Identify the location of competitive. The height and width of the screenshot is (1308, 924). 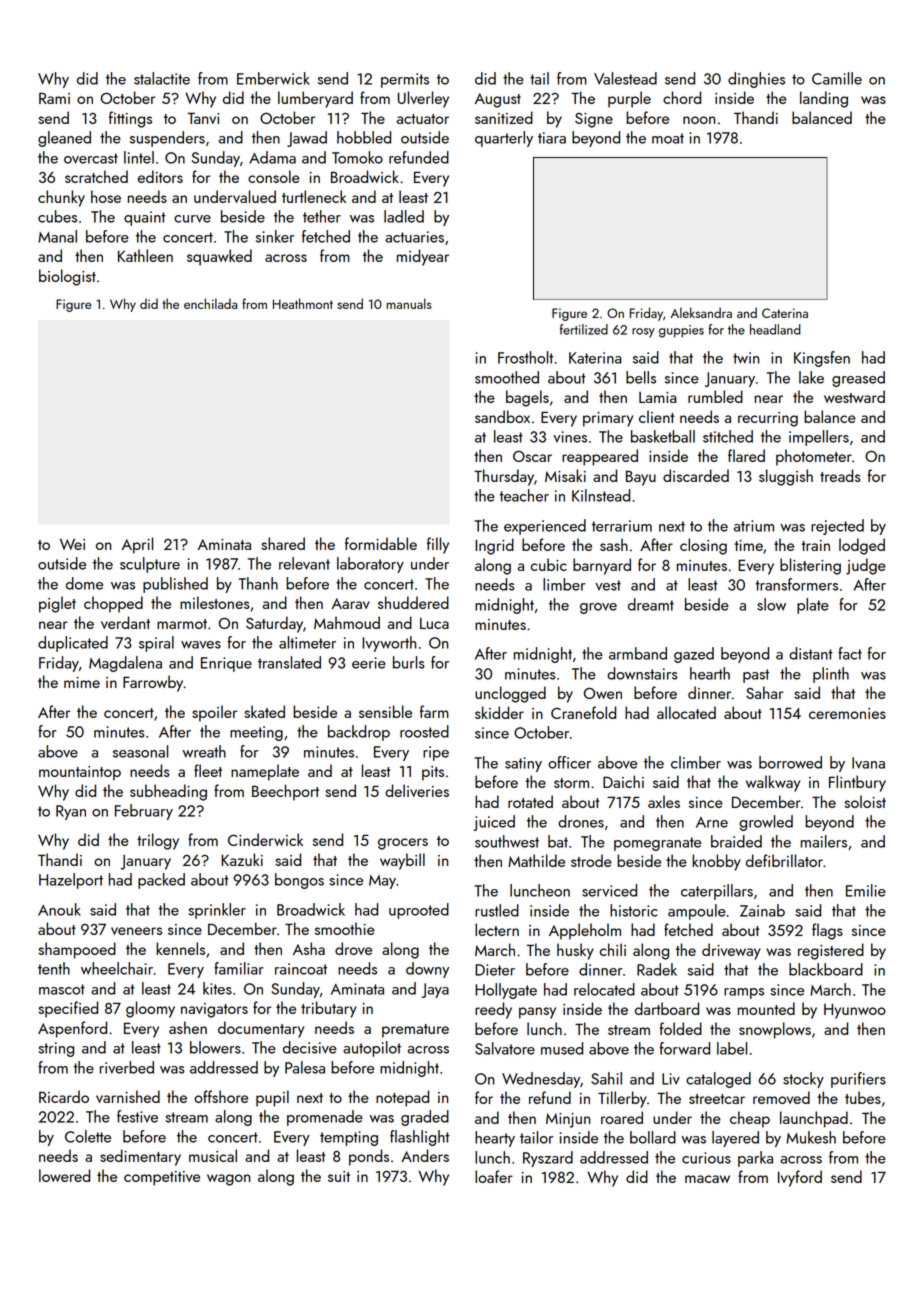
(162, 1178).
